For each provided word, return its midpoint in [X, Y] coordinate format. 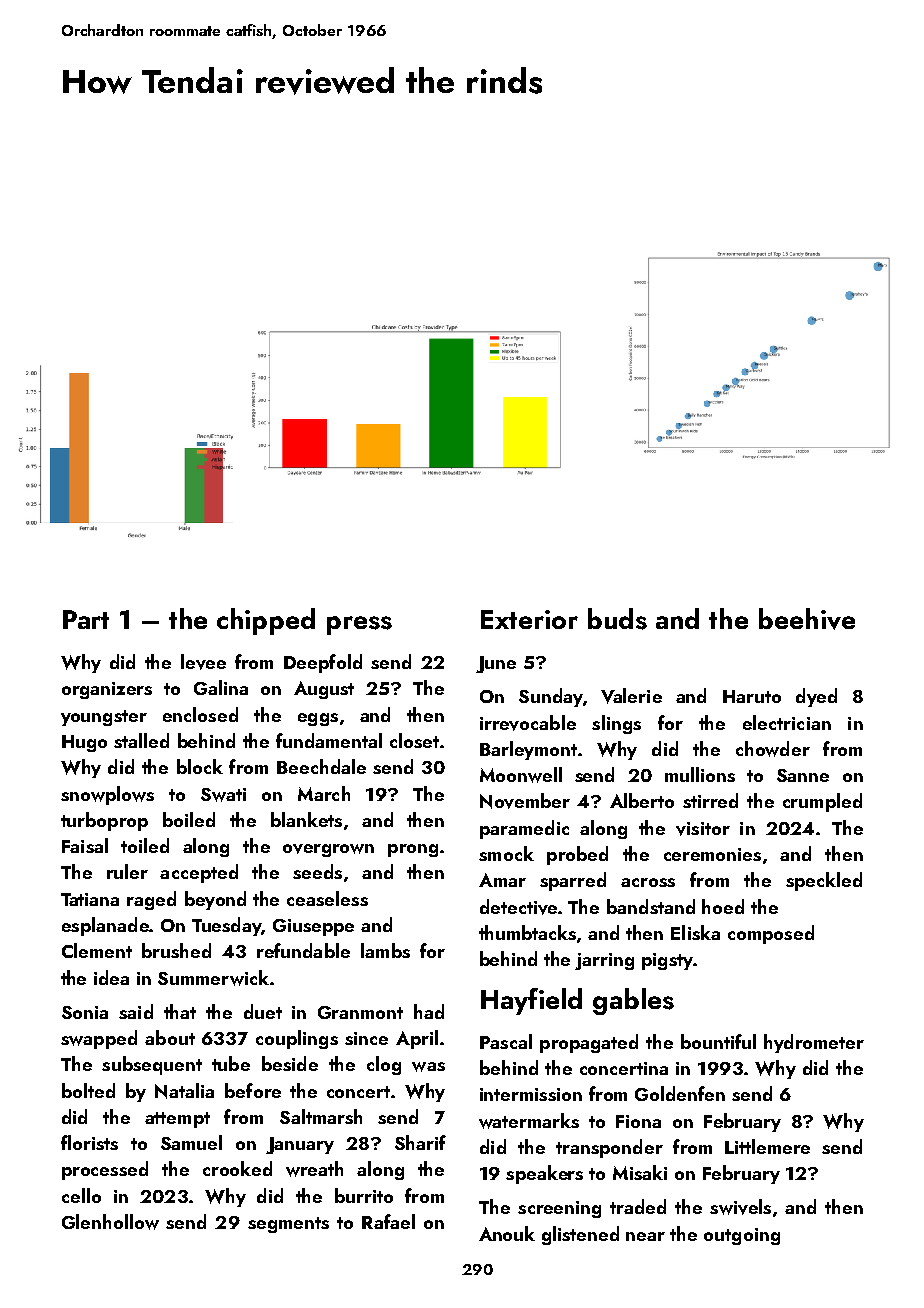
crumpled [822, 802]
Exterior [529, 619]
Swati [223, 795]
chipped [266, 621]
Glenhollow [110, 1222]
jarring [604, 961]
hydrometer [814, 1043]
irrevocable [528, 723]
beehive [807, 619]
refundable [303, 950]
